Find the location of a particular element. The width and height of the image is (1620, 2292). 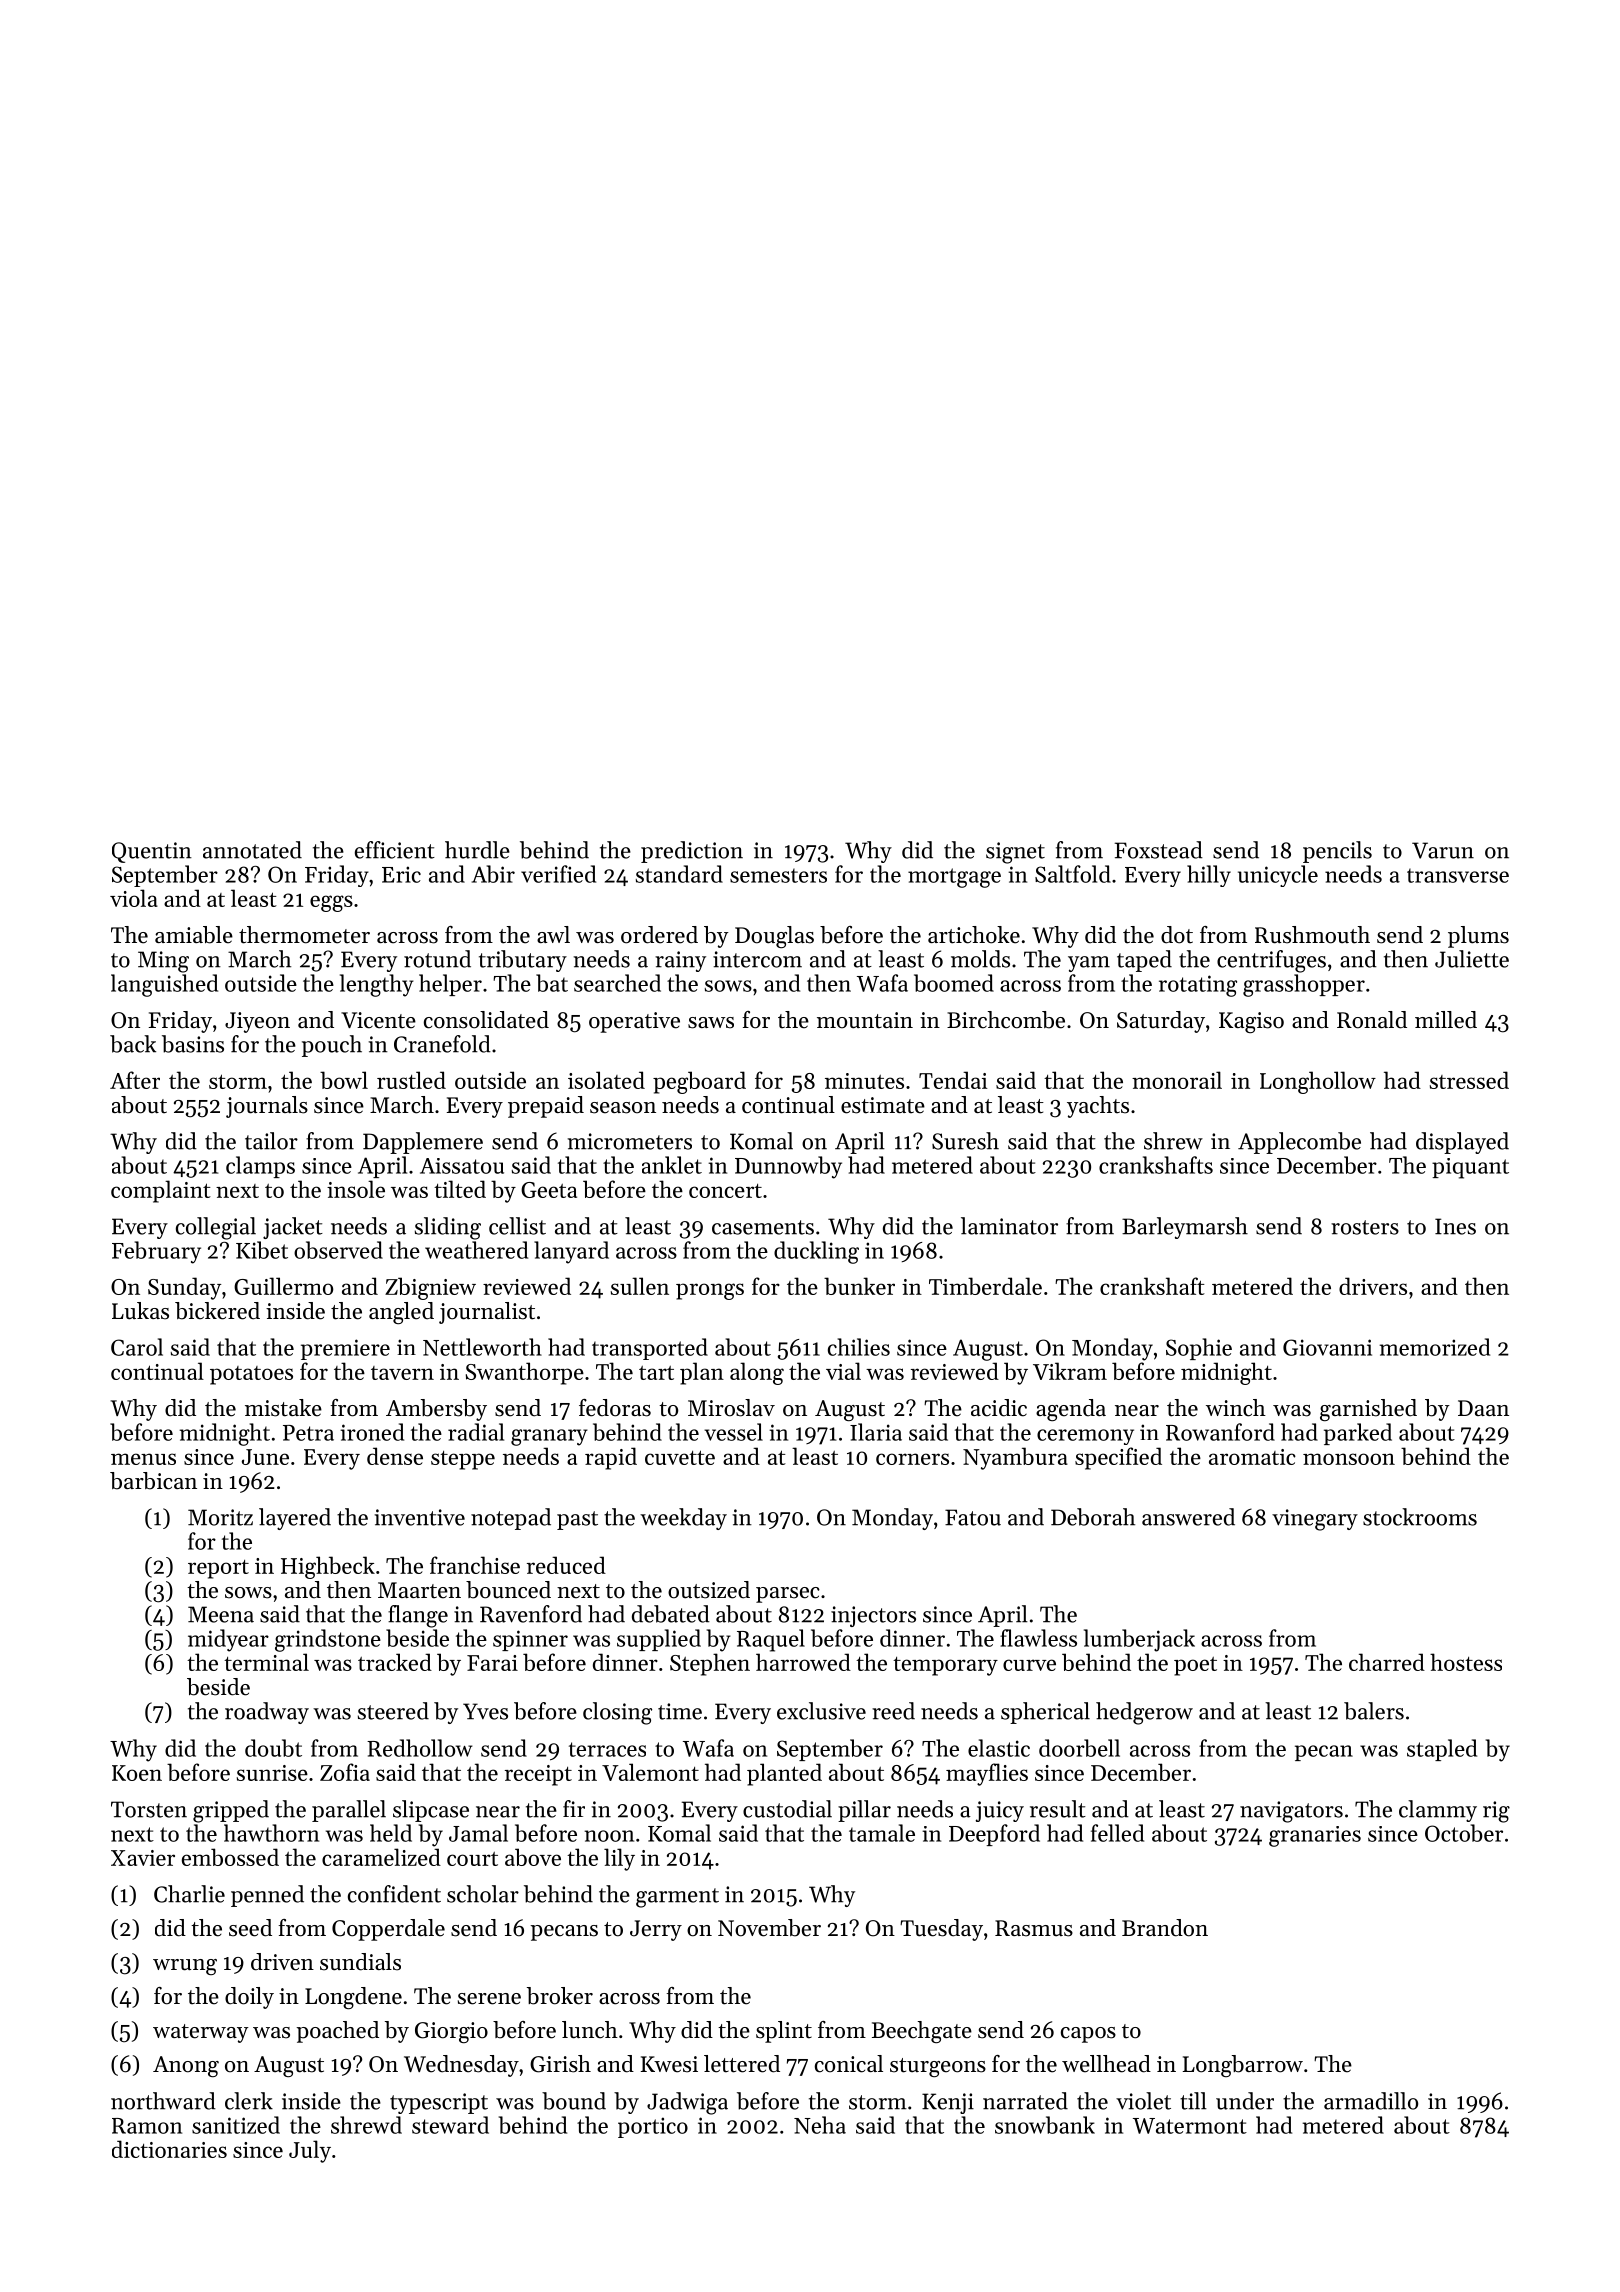

hostess is located at coordinates (1466, 1662).
